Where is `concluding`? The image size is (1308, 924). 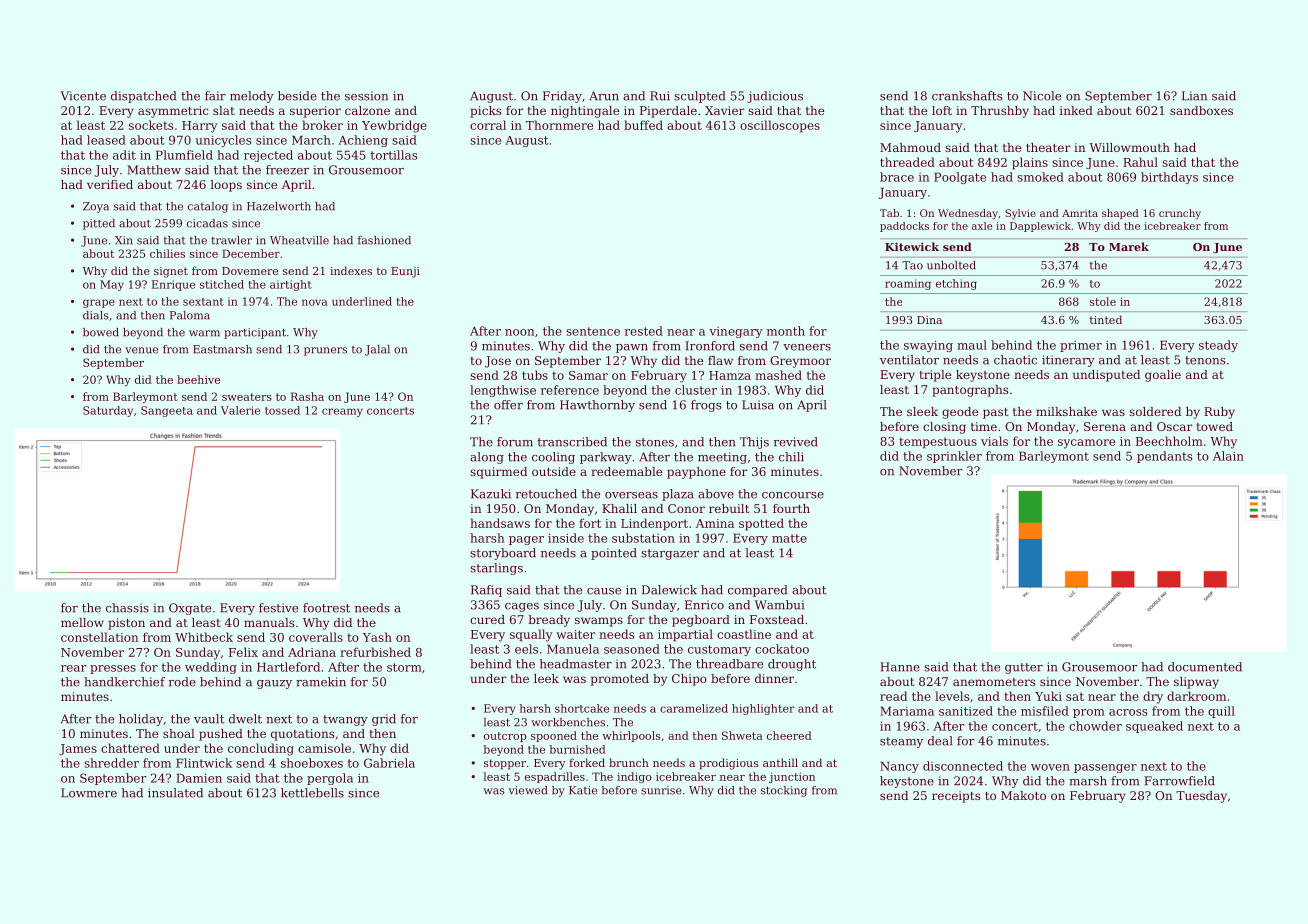 concluding is located at coordinates (261, 749).
